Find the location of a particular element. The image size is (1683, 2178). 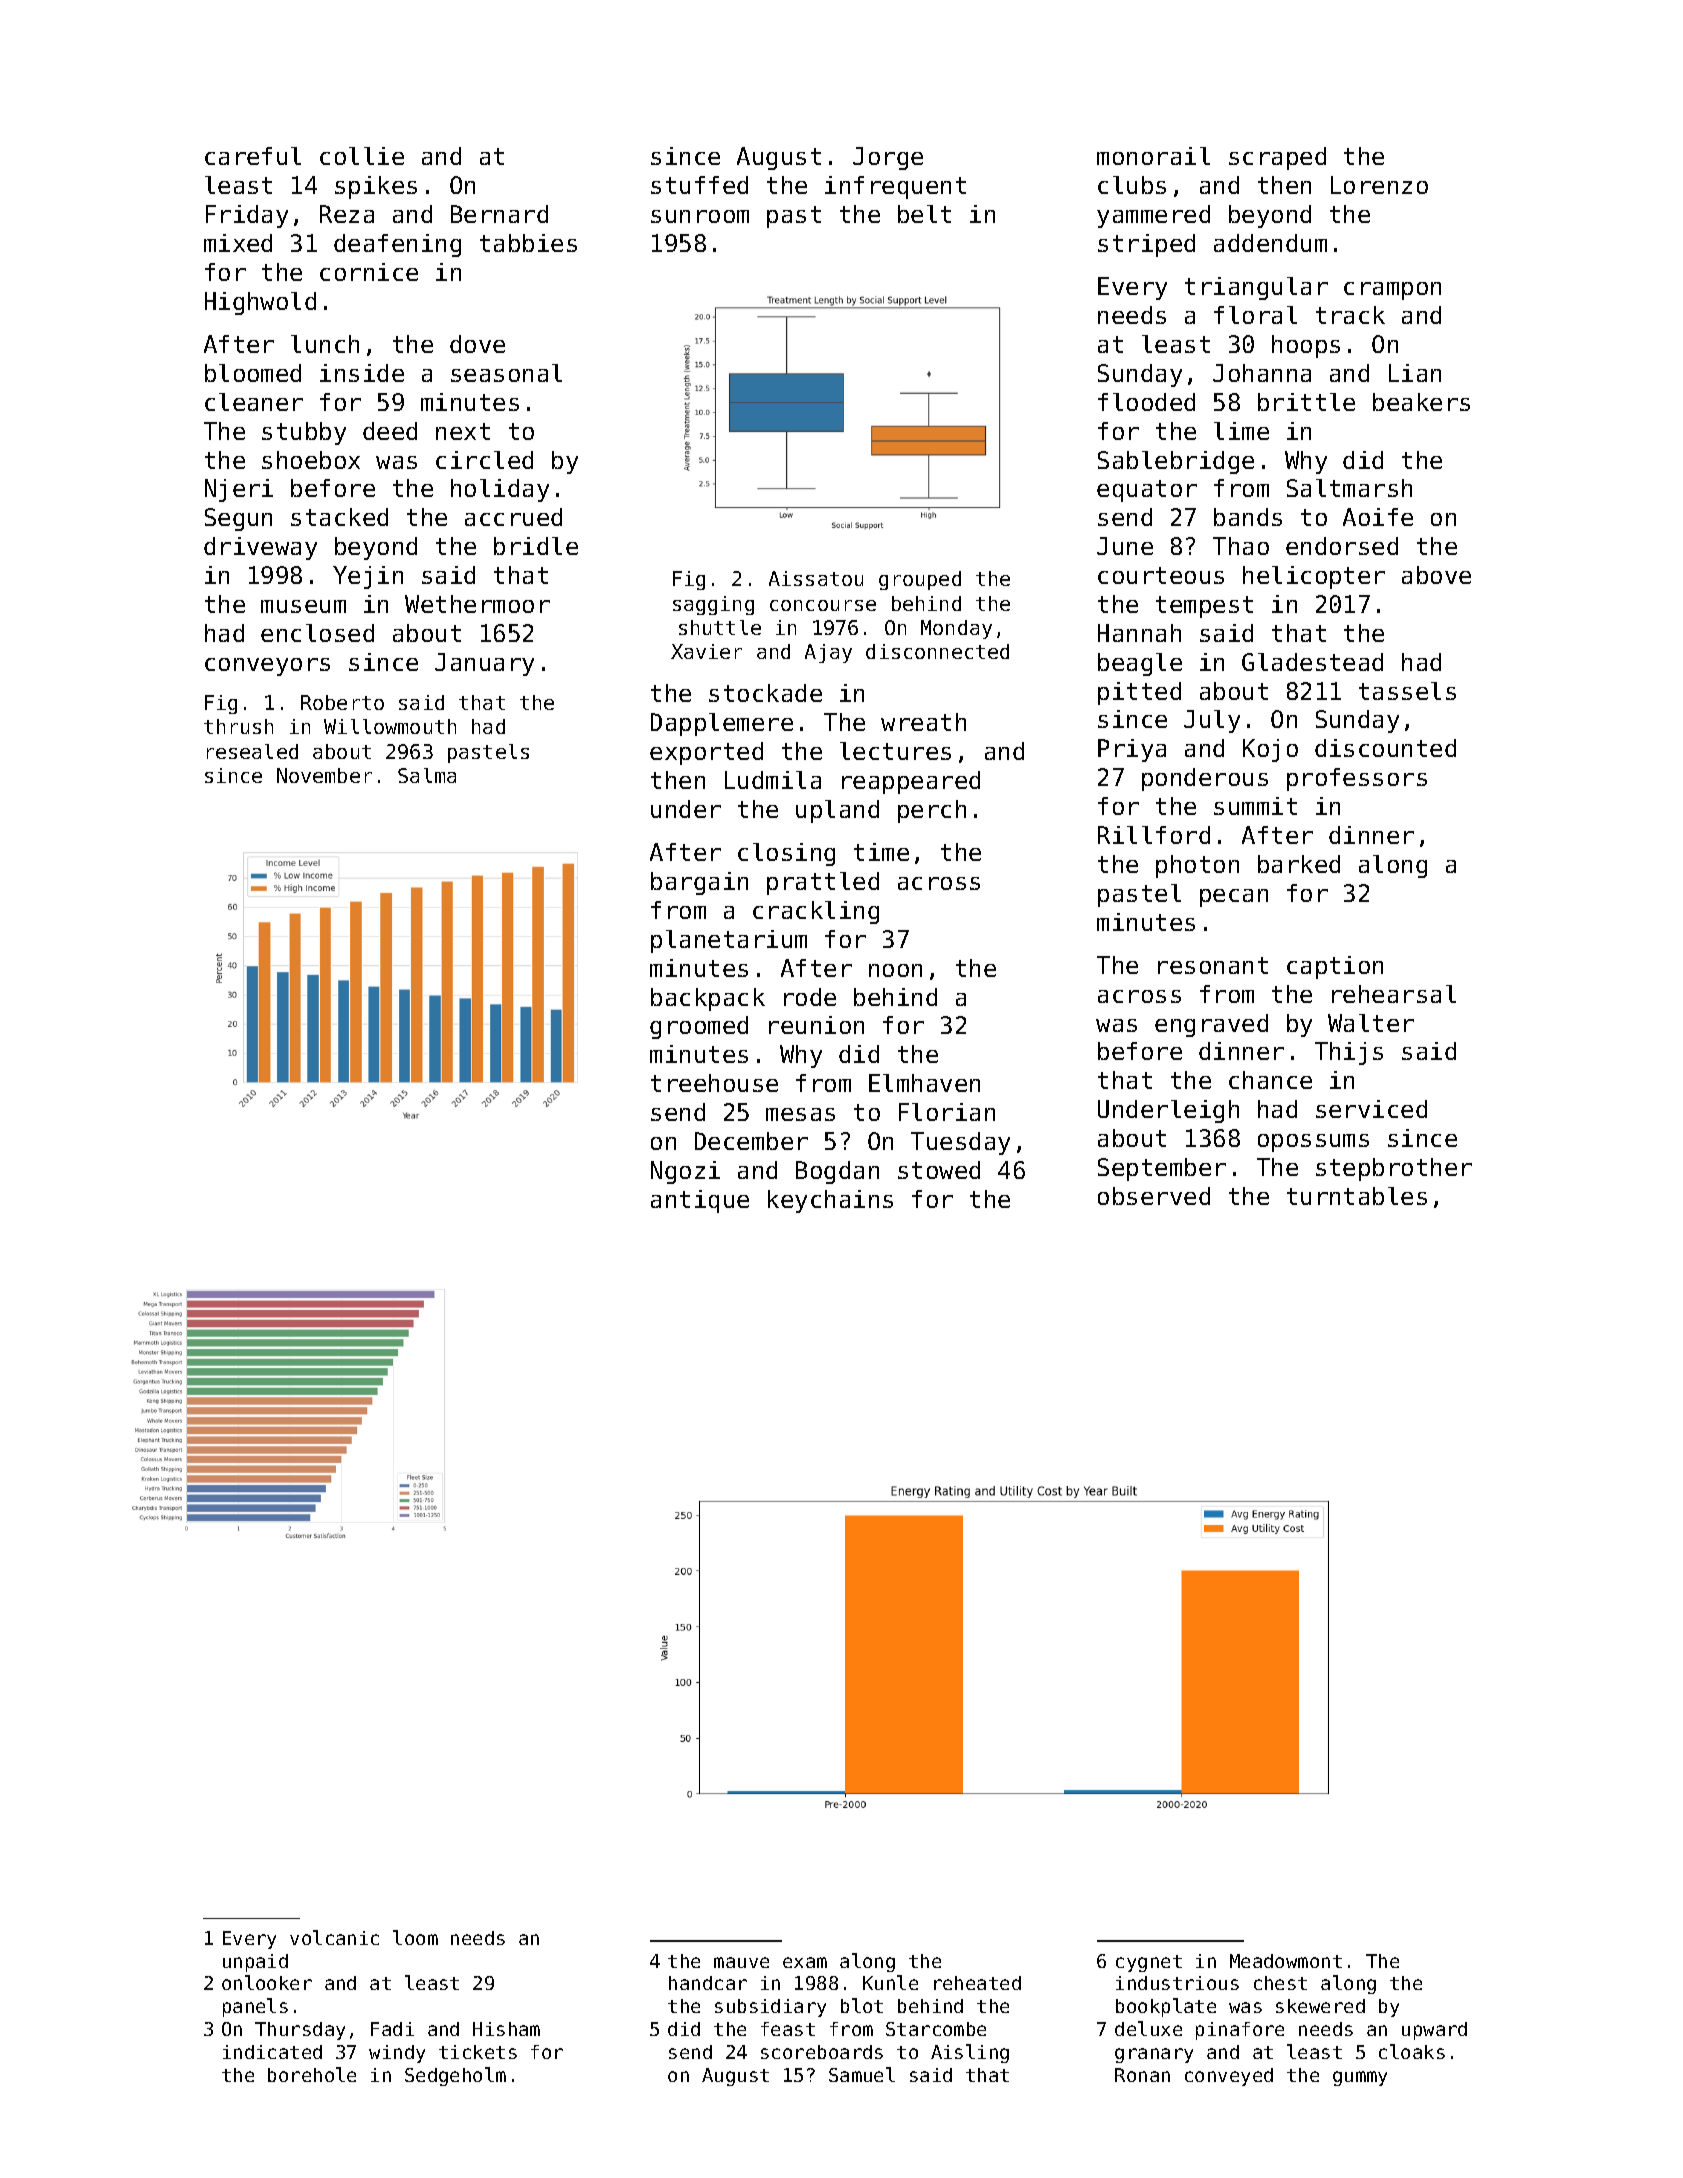

Ngozi is located at coordinates (685, 1172).
